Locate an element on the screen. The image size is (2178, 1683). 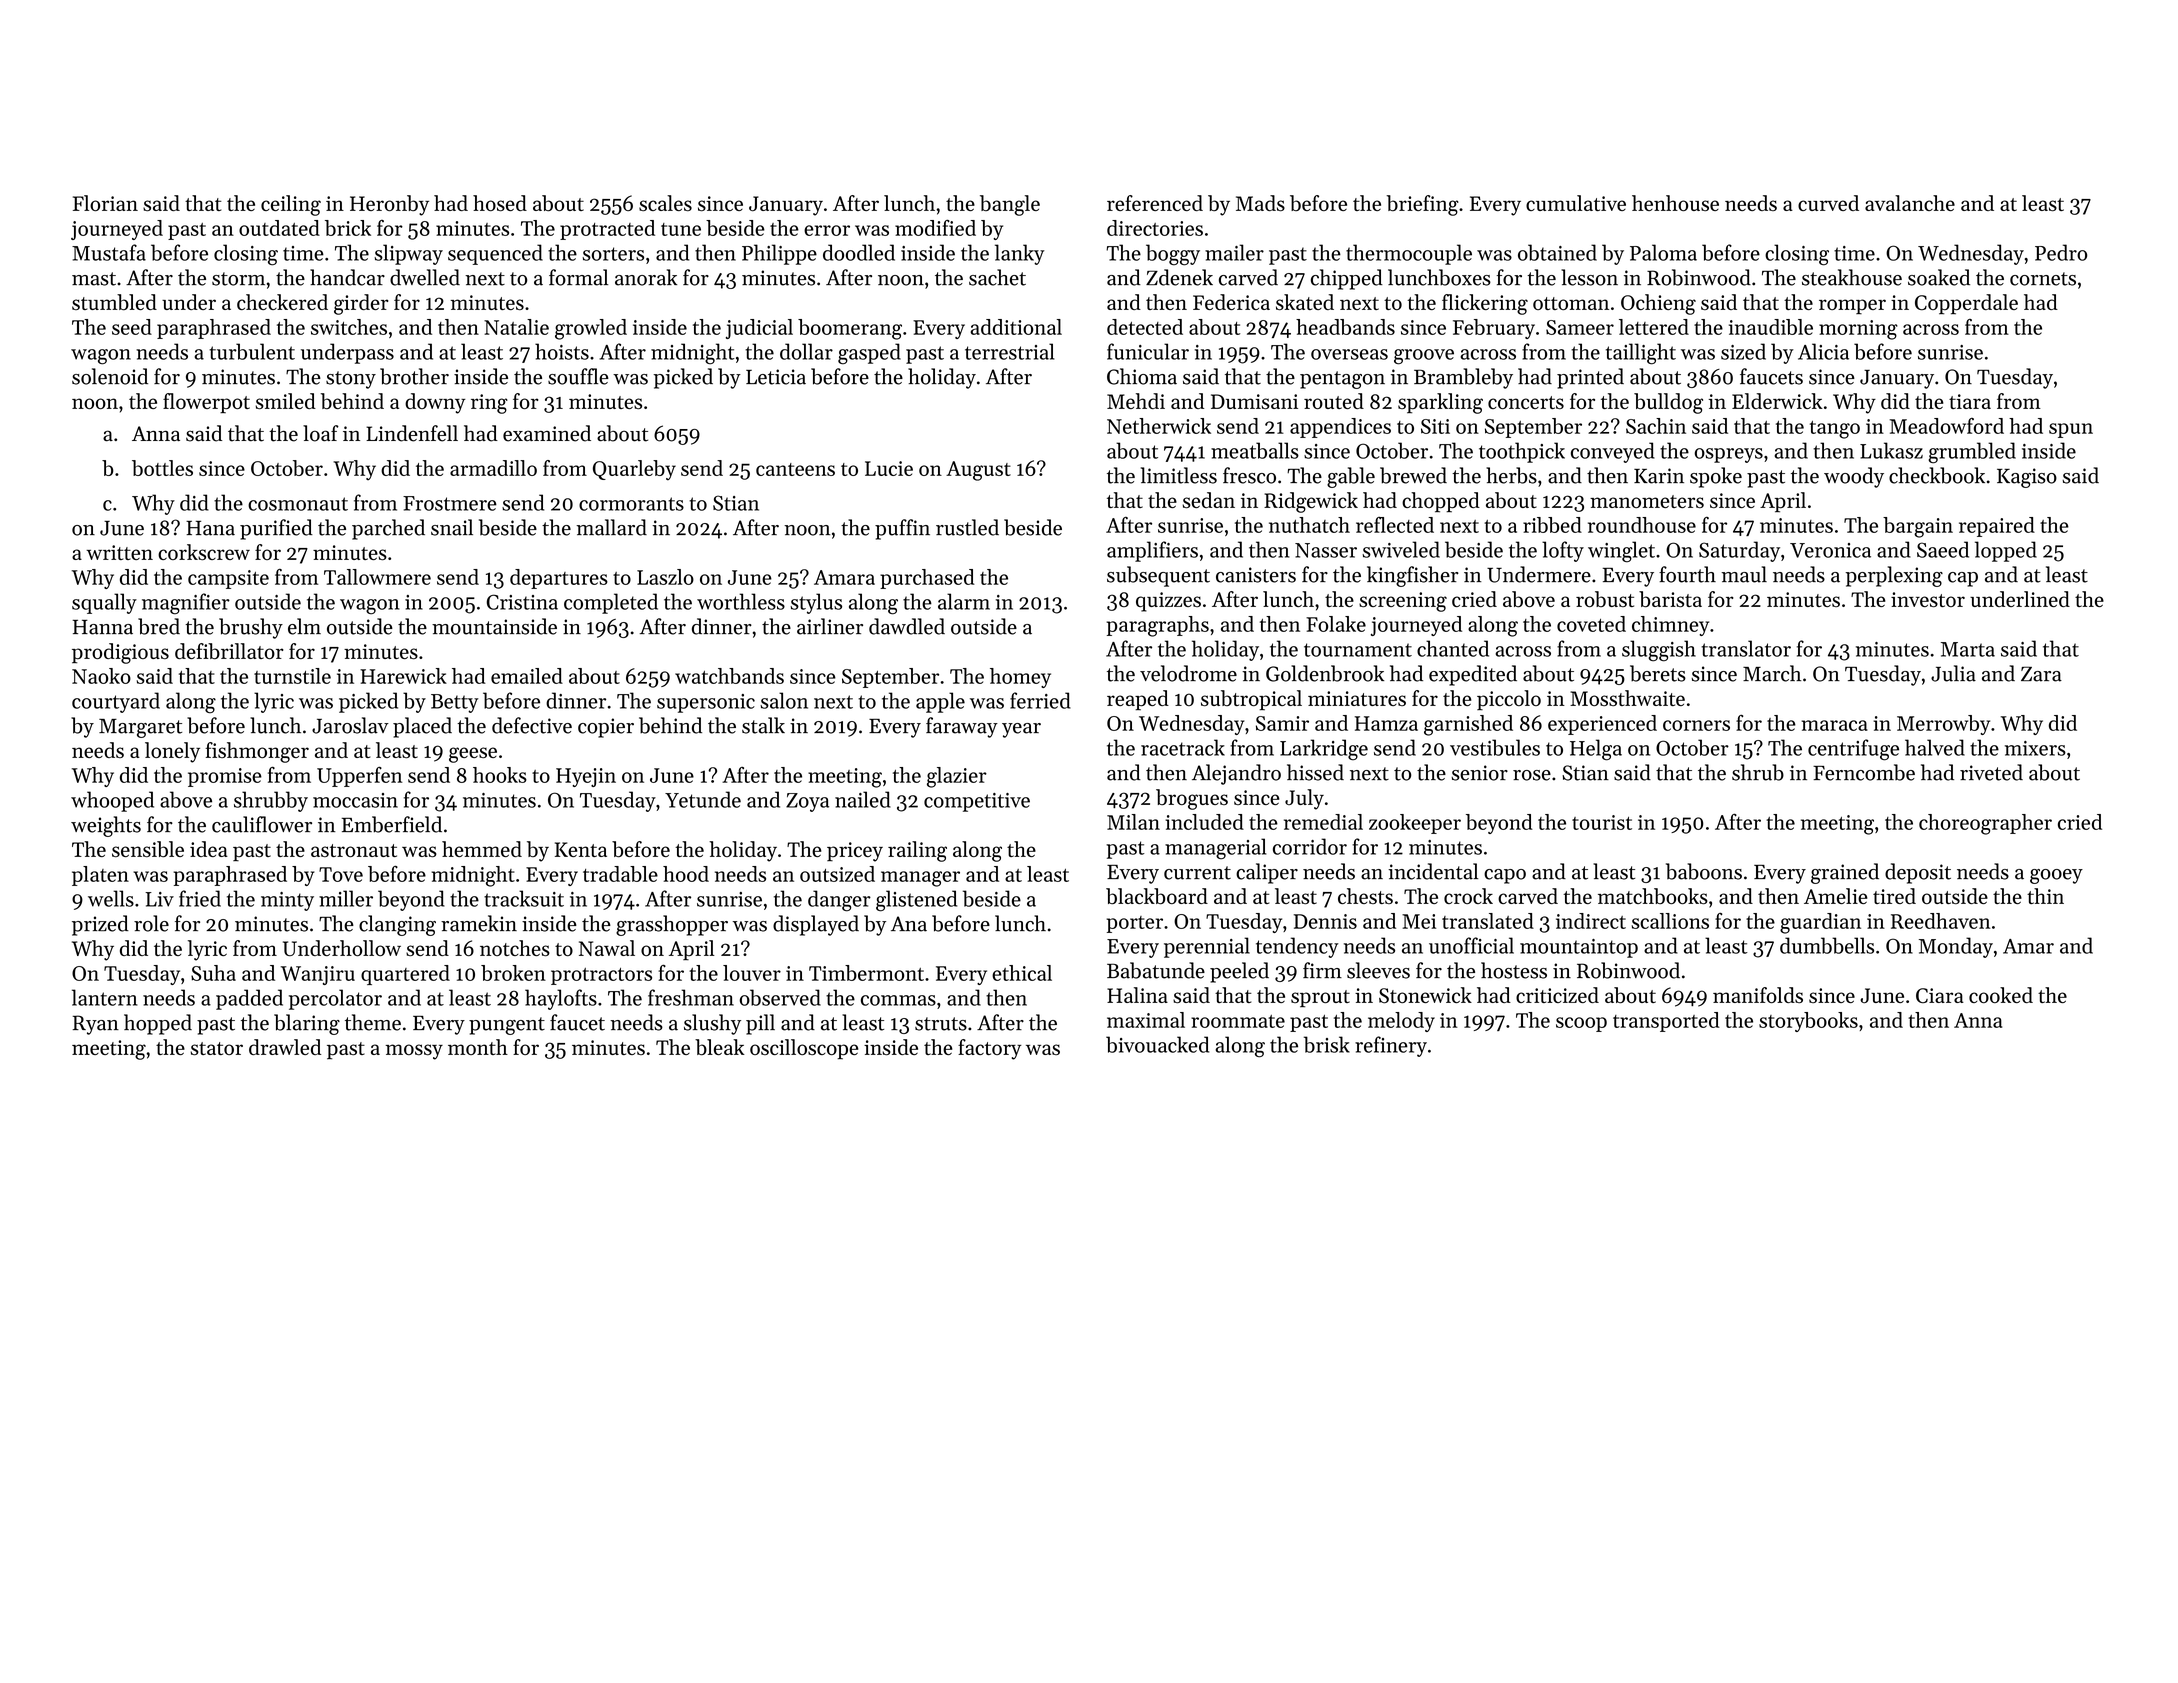
tourist is located at coordinates (1602, 822).
